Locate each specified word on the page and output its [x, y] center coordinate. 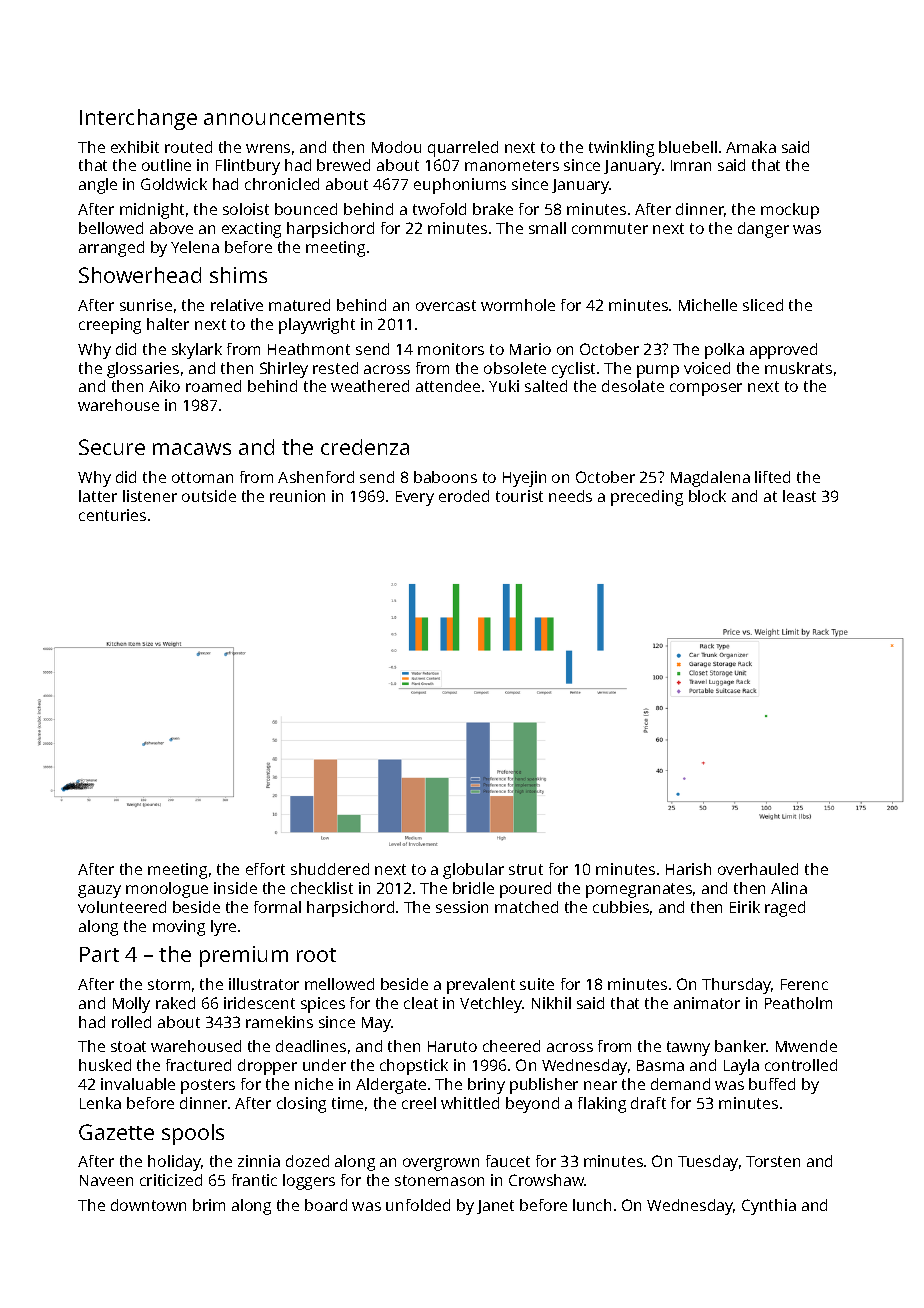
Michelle [708, 305]
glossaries [143, 370]
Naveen [106, 1180]
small [547, 228]
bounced [306, 209]
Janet [495, 1207]
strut [526, 869]
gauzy [99, 891]
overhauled [758, 869]
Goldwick [174, 184]
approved [783, 351]
